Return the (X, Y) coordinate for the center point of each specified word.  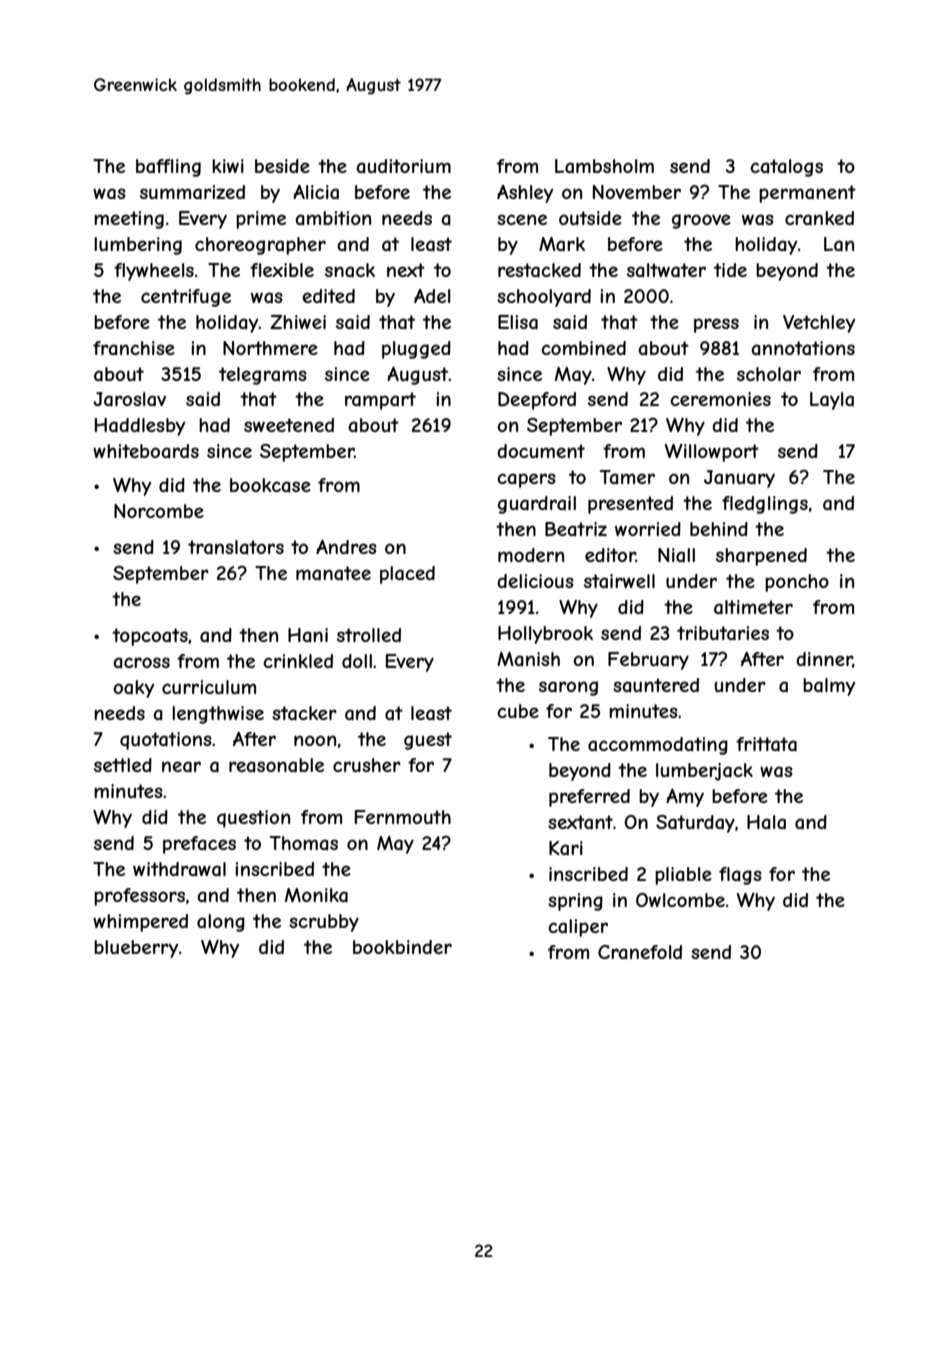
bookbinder (402, 947)
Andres (346, 547)
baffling (168, 168)
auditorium (403, 166)
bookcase (270, 485)
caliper (578, 928)
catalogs (786, 168)
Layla (832, 401)
